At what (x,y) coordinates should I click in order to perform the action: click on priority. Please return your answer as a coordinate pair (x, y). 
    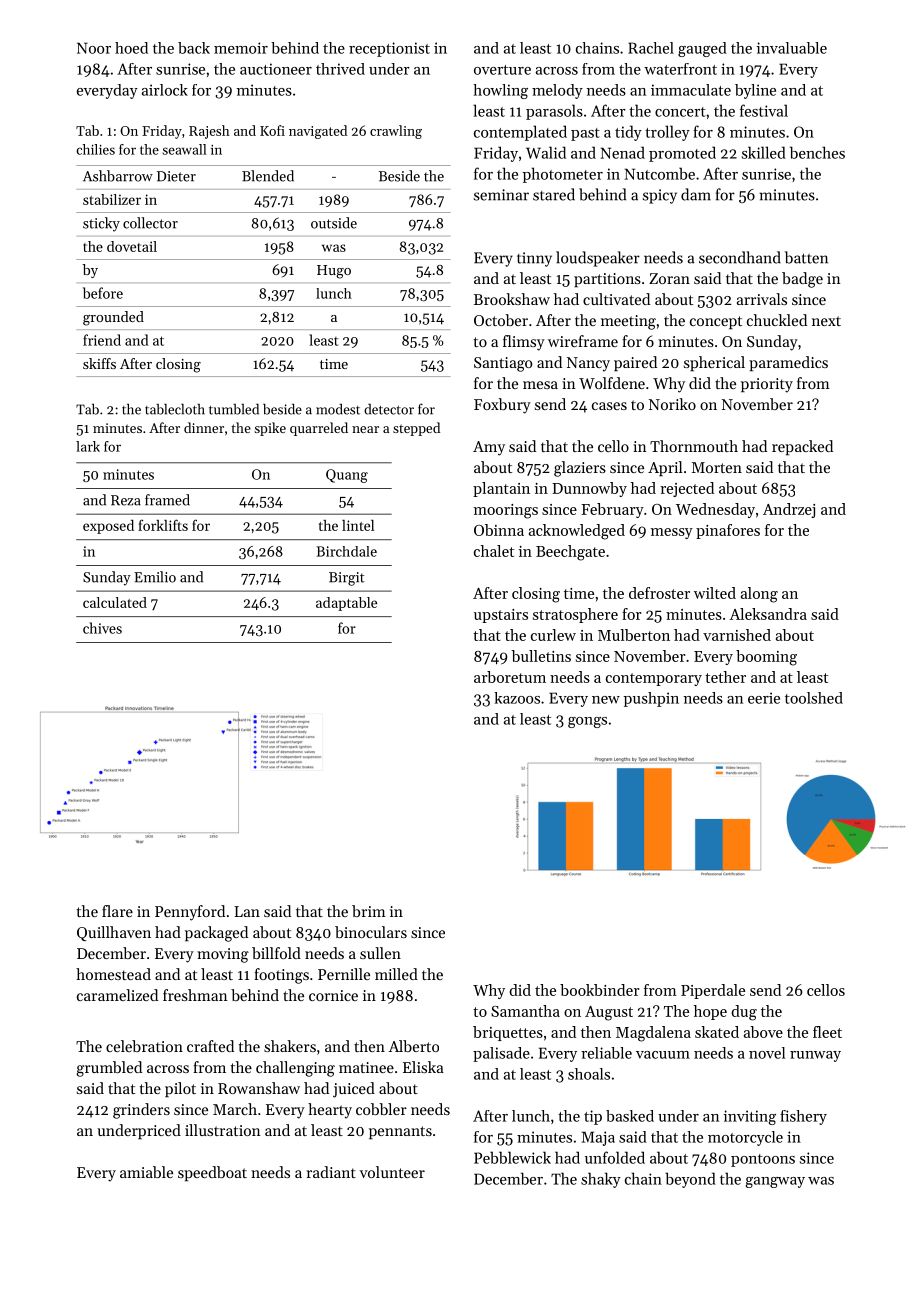
    Looking at the image, I should click on (767, 385).
